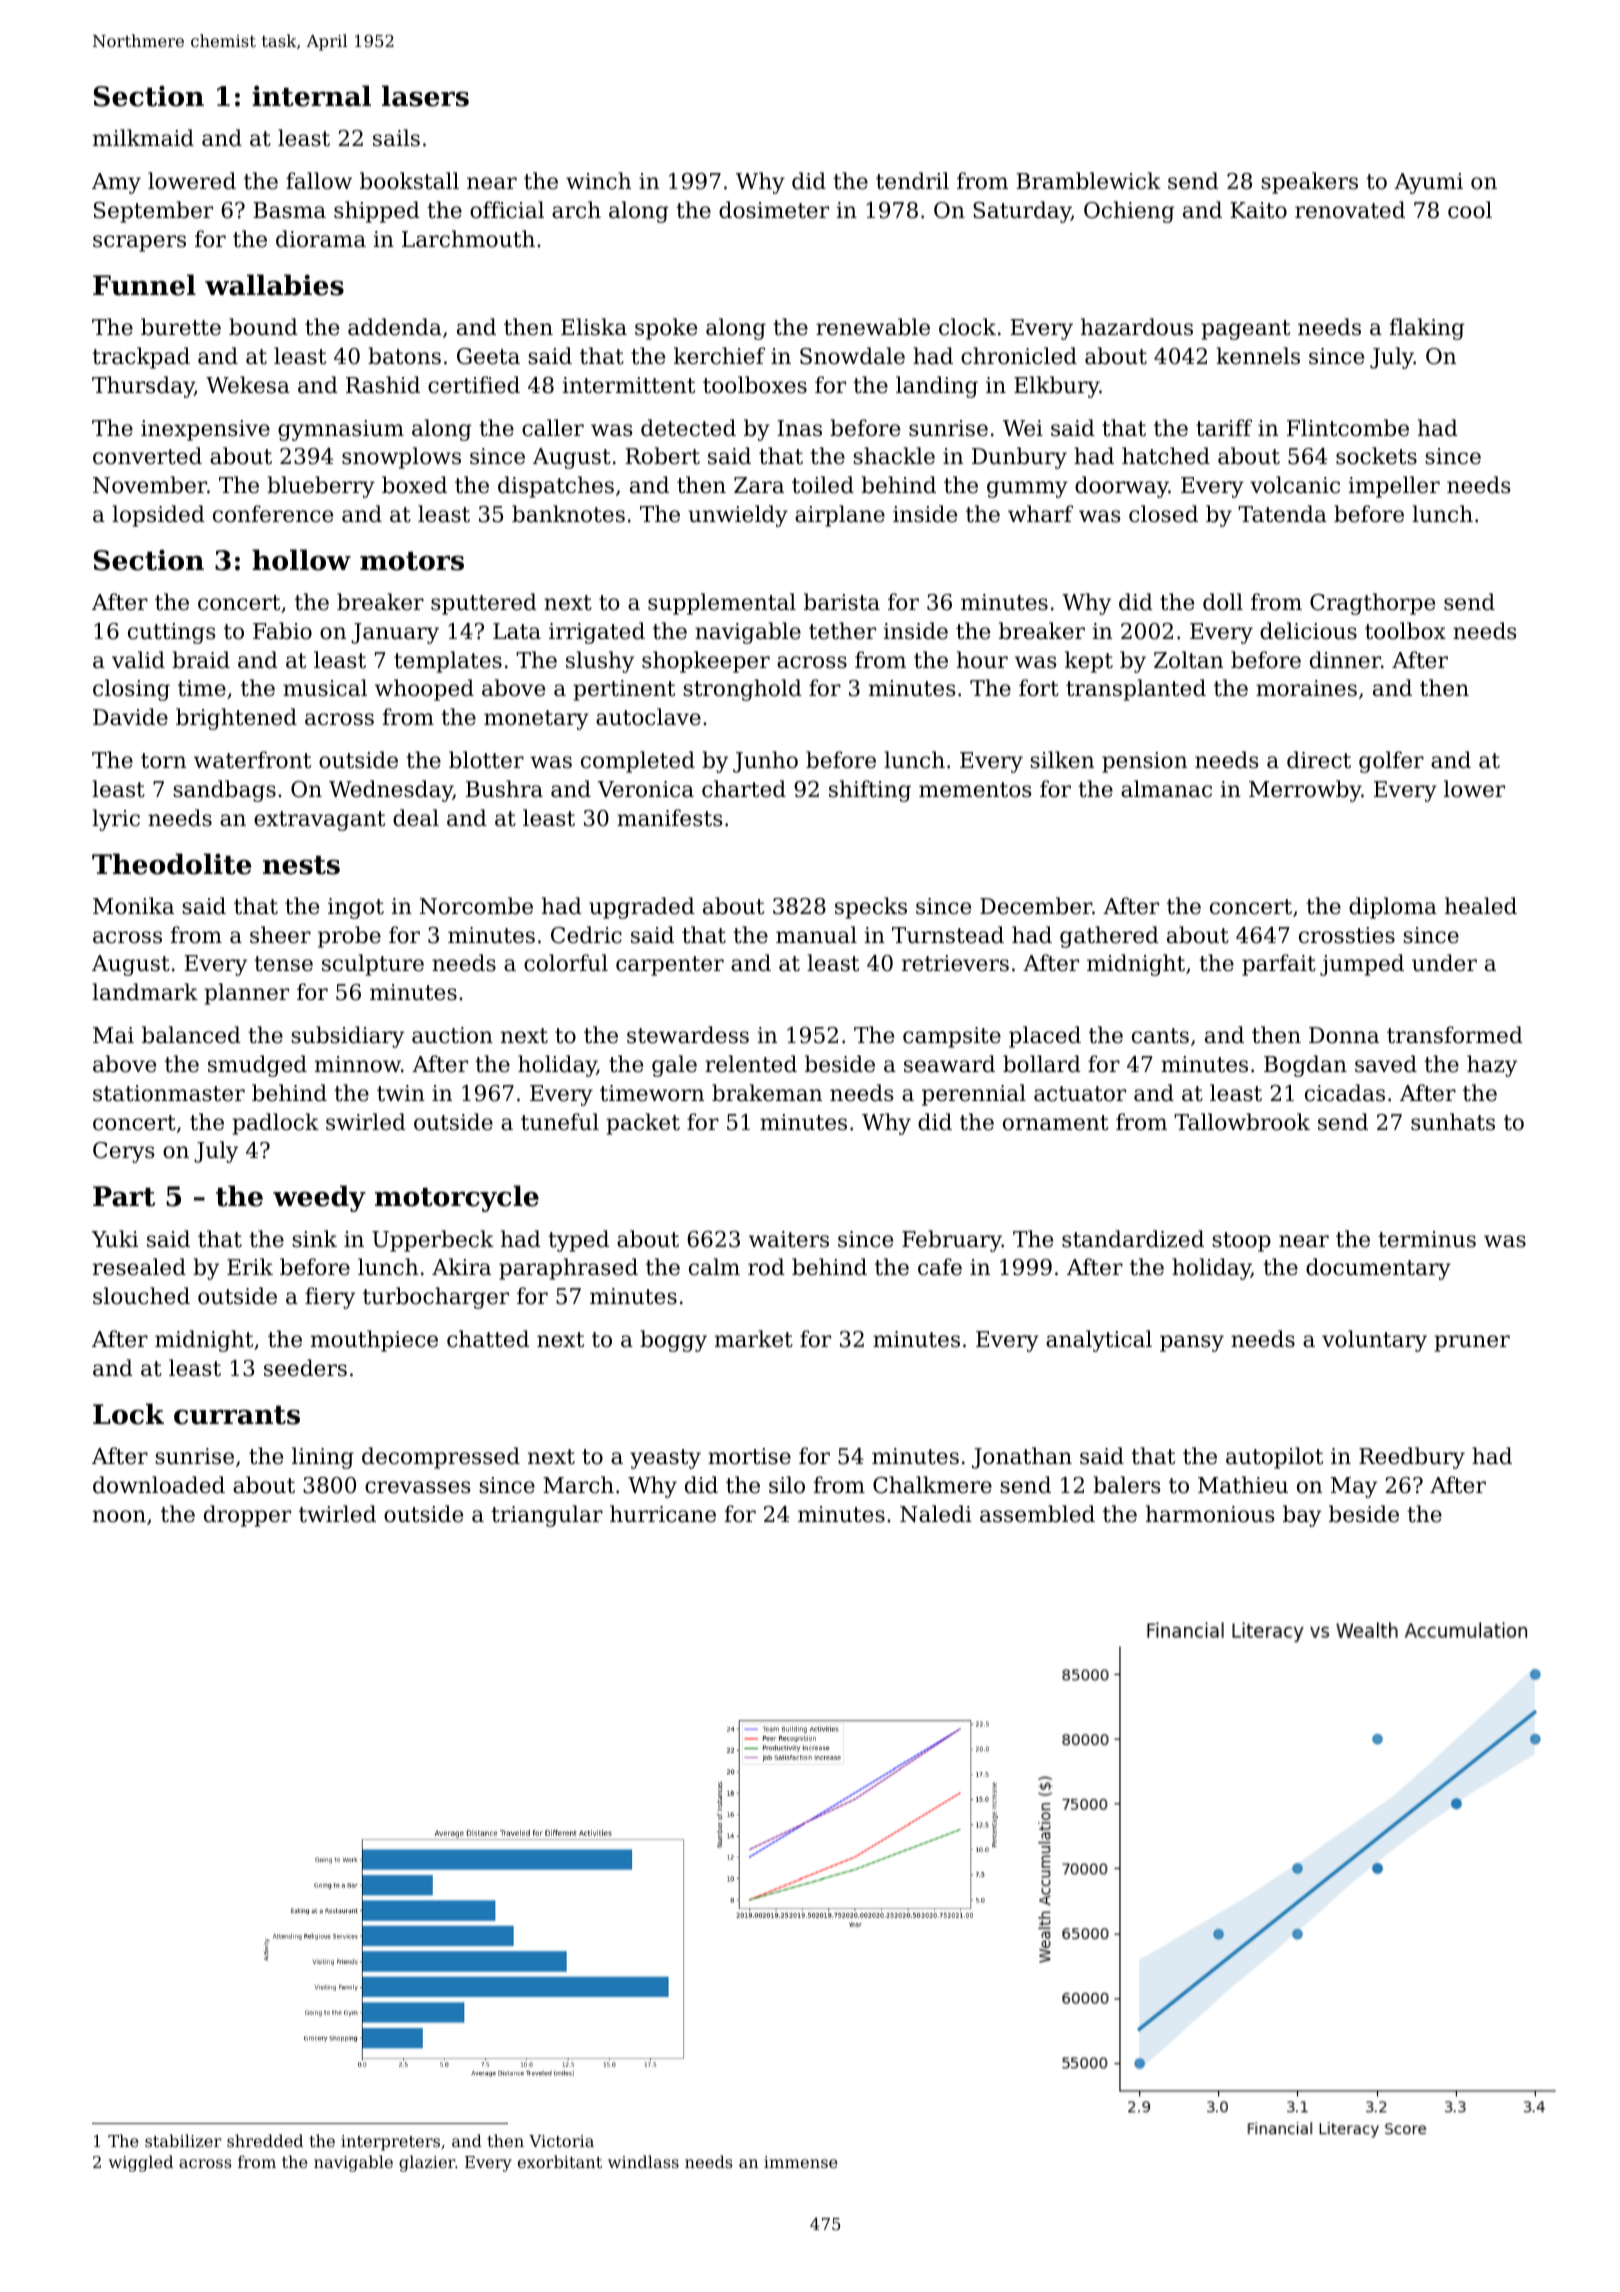  What do you see at coordinates (1302, 1516) in the screenshot?
I see `bay` at bounding box center [1302, 1516].
